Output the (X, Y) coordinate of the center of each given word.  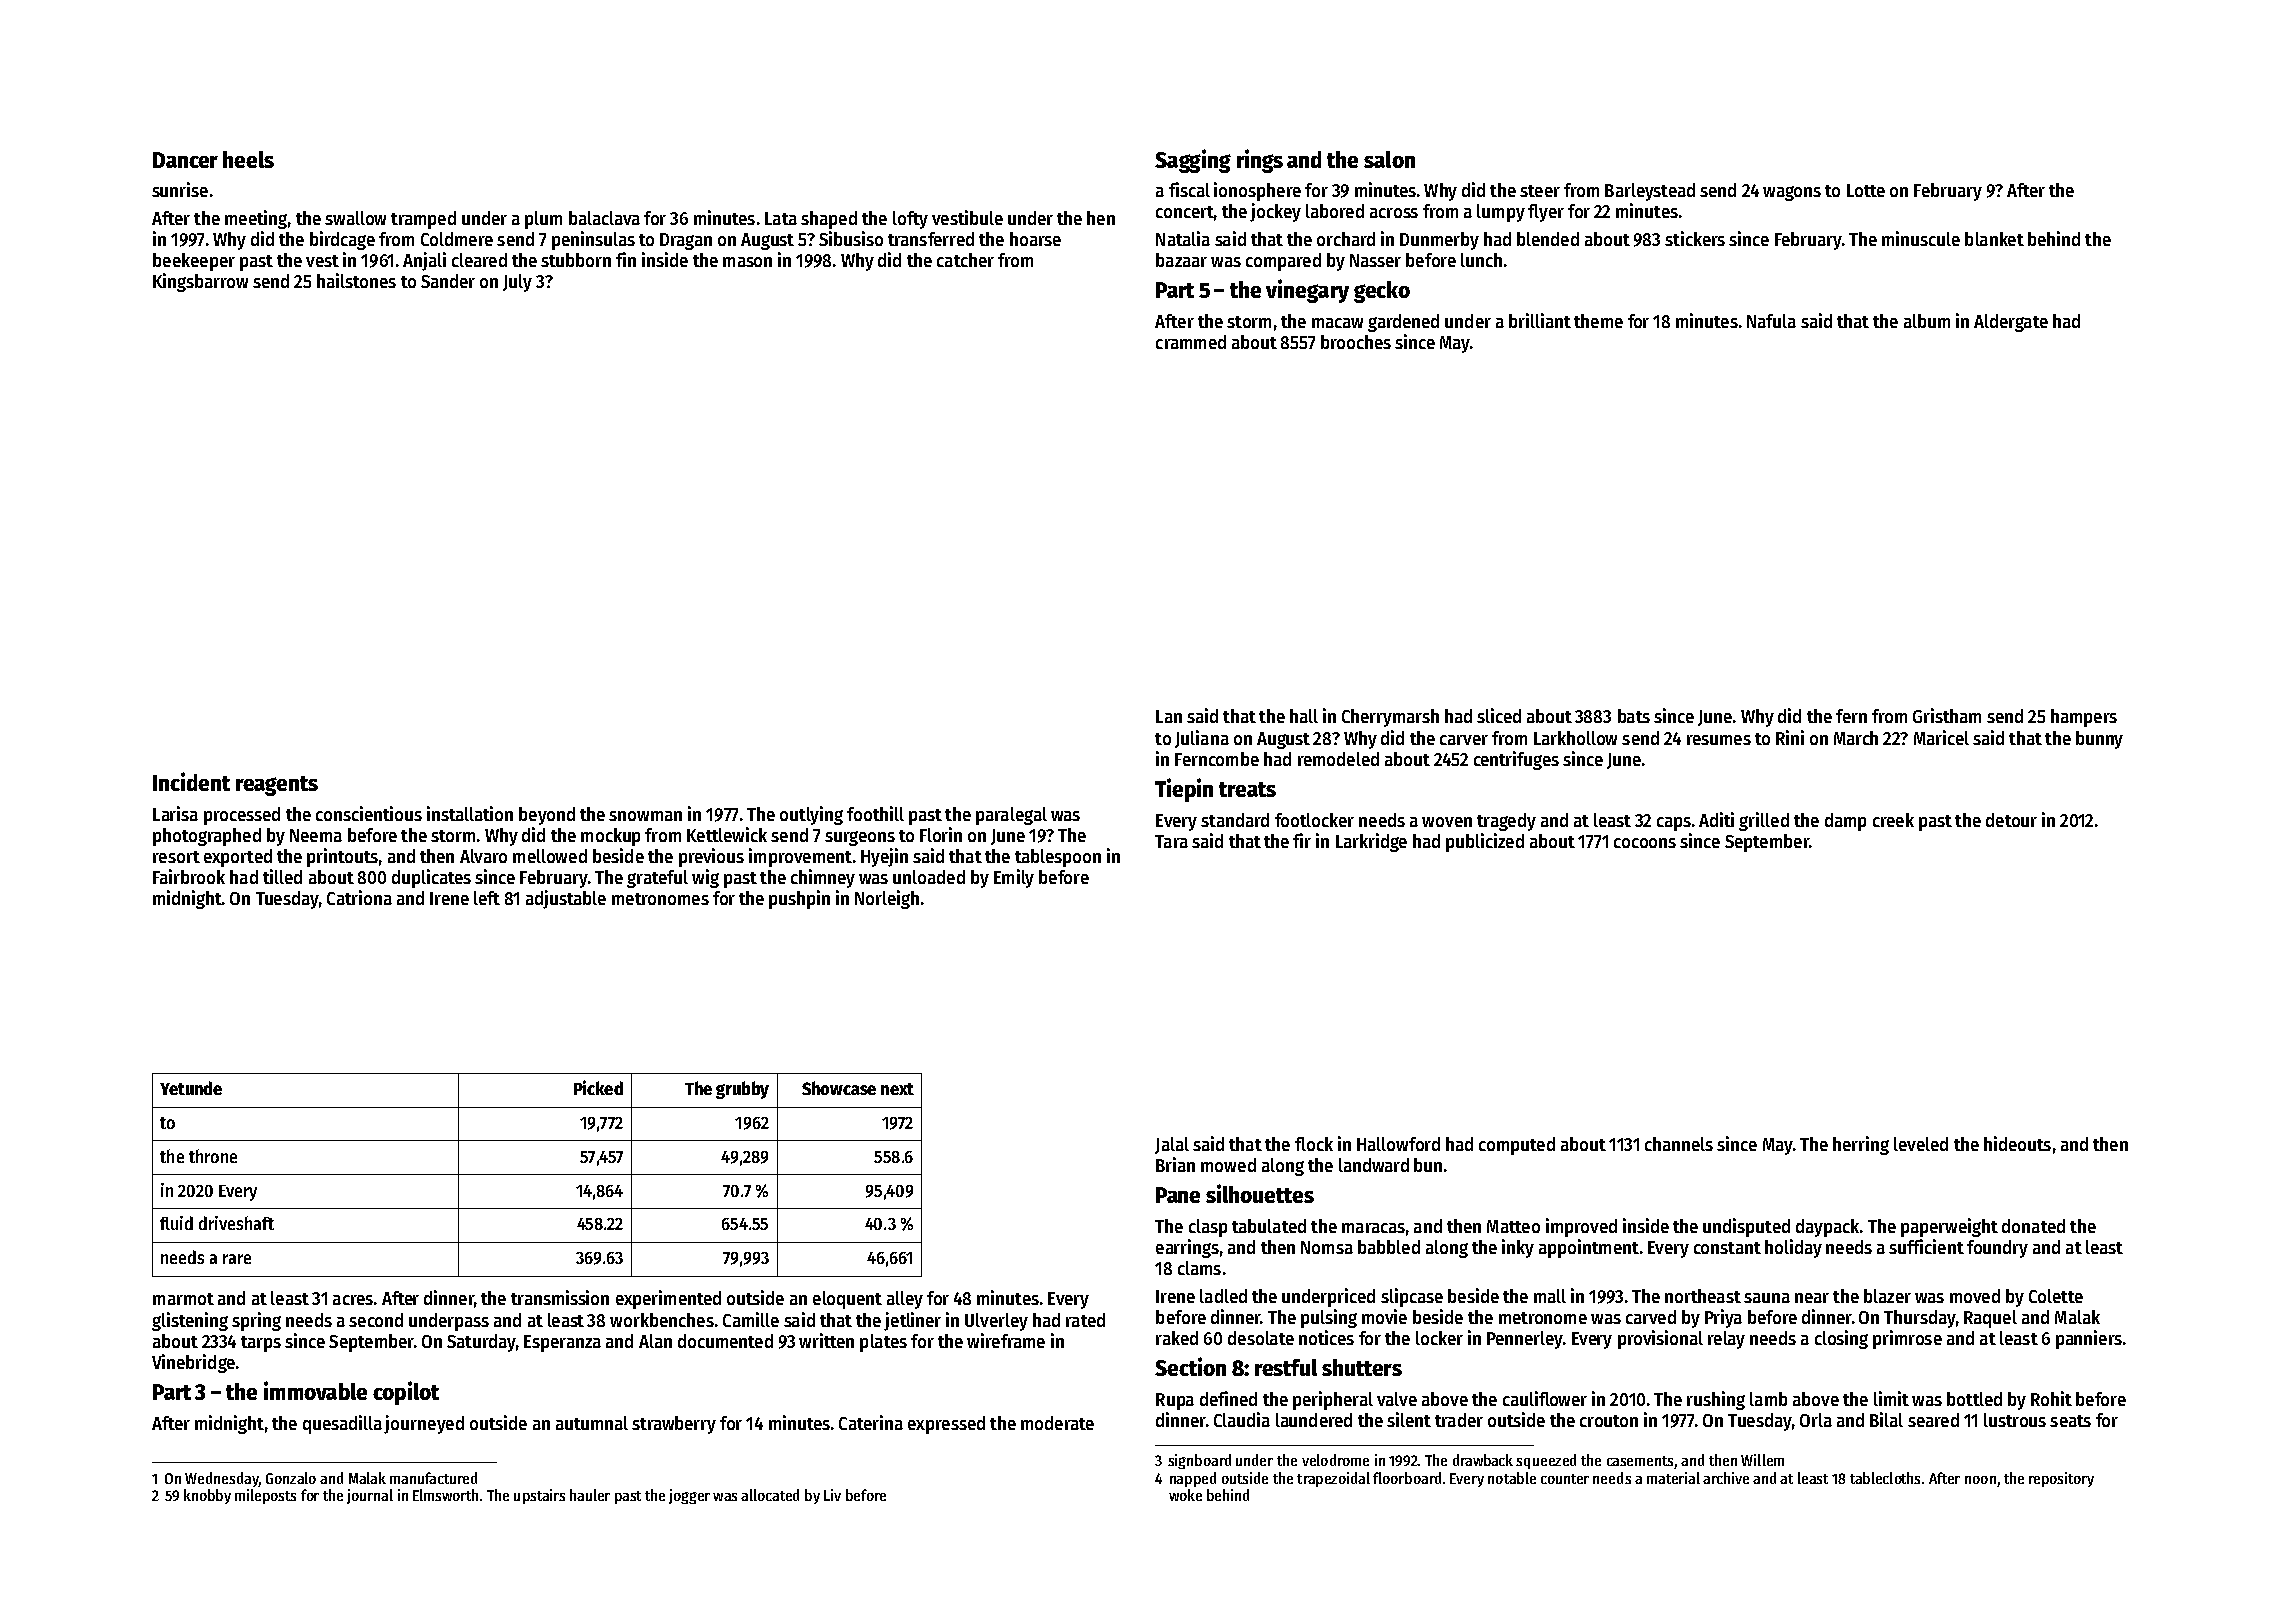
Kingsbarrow (200, 282)
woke (1185, 1495)
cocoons (1645, 843)
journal (370, 1496)
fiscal (1189, 189)
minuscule (1921, 238)
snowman (645, 816)
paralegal (1011, 816)
